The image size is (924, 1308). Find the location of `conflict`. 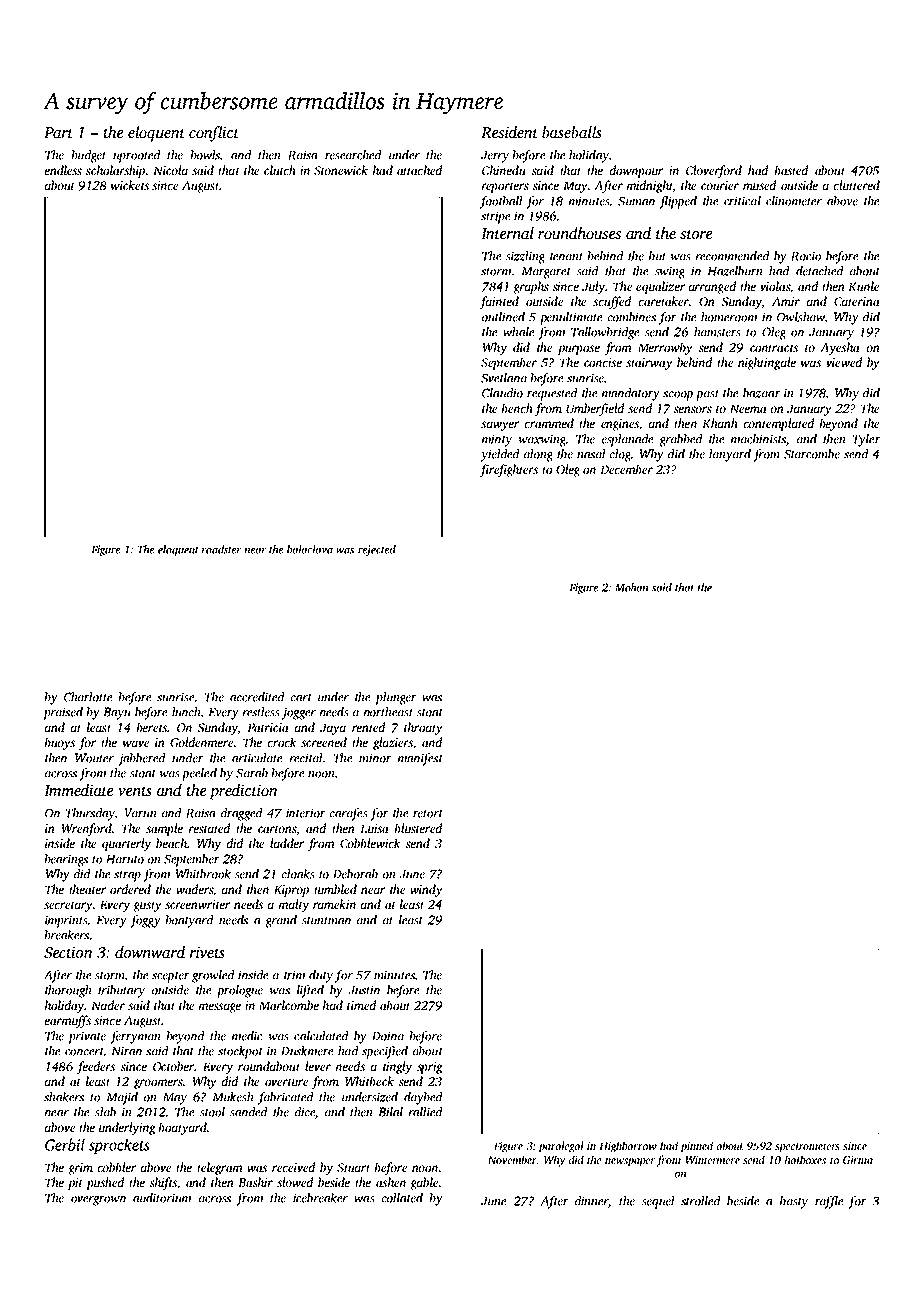

conflict is located at coordinates (214, 134).
